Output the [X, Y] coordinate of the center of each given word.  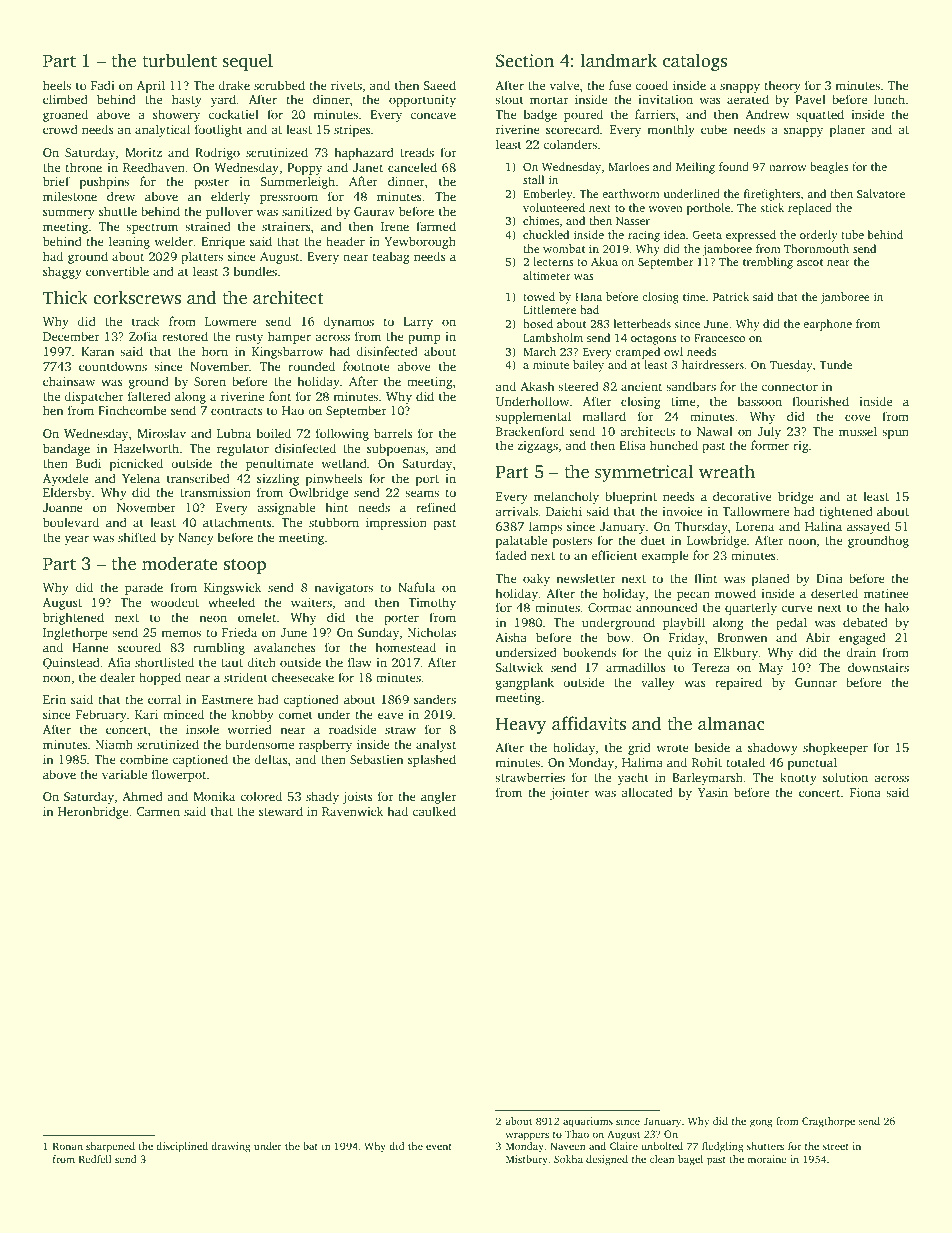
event [439, 1147]
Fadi [103, 85]
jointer [569, 794]
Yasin [713, 792]
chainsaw [69, 381]
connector [789, 387]
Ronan [68, 1146]
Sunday [378, 633]
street [836, 1146]
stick [772, 207]
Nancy [196, 539]
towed [539, 296]
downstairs [878, 667]
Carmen [158, 811]
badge [540, 115]
